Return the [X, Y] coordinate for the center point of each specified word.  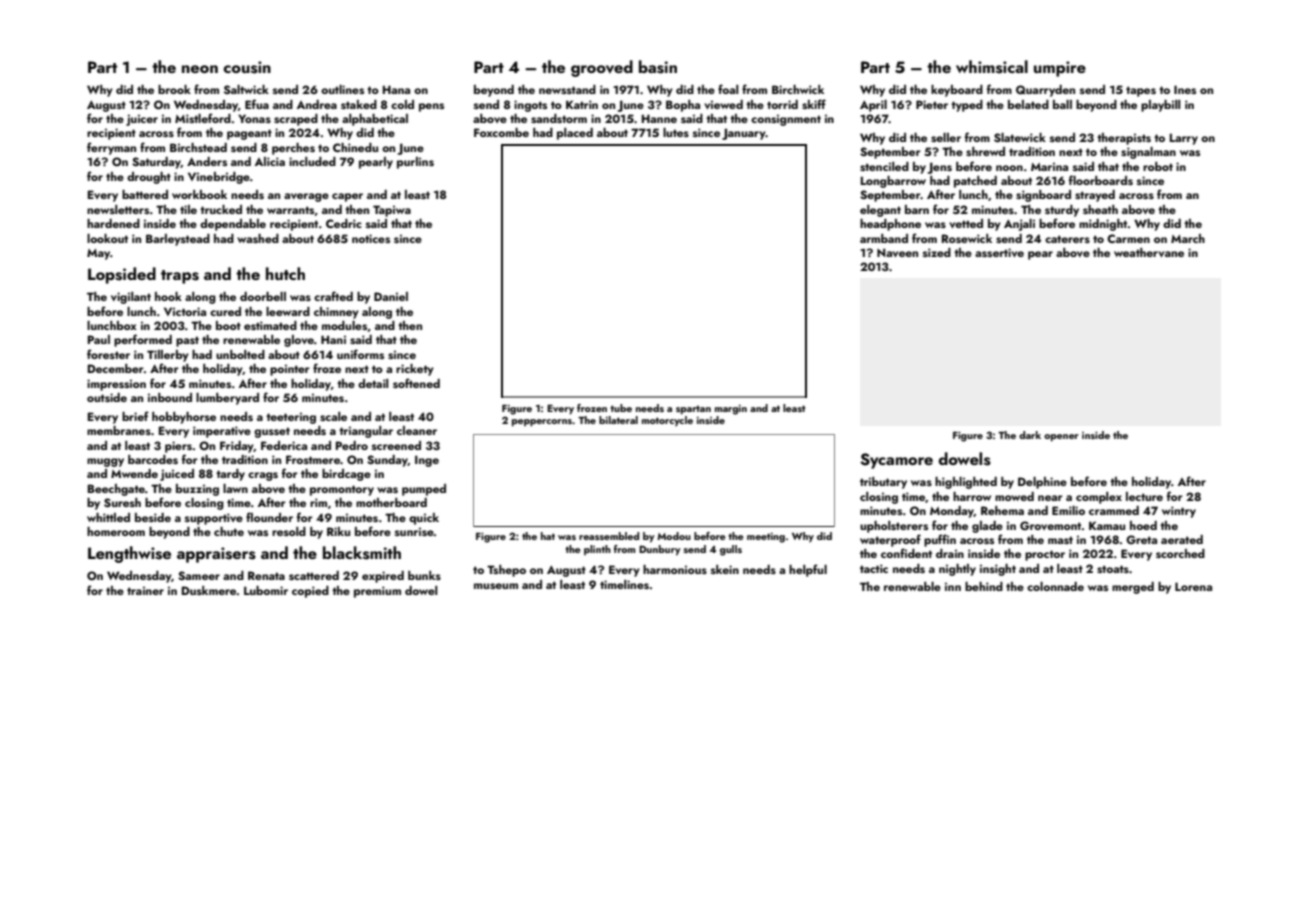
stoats [1113, 569]
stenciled [884, 166]
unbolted [240, 354]
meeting [766, 538]
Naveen [897, 252]
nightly [957, 570]
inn [953, 586]
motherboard [391, 502]
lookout [107, 238]
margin [731, 410]
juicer [142, 120]
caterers [1067, 239]
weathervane [1149, 252]
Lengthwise [129, 554]
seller [946, 137]
